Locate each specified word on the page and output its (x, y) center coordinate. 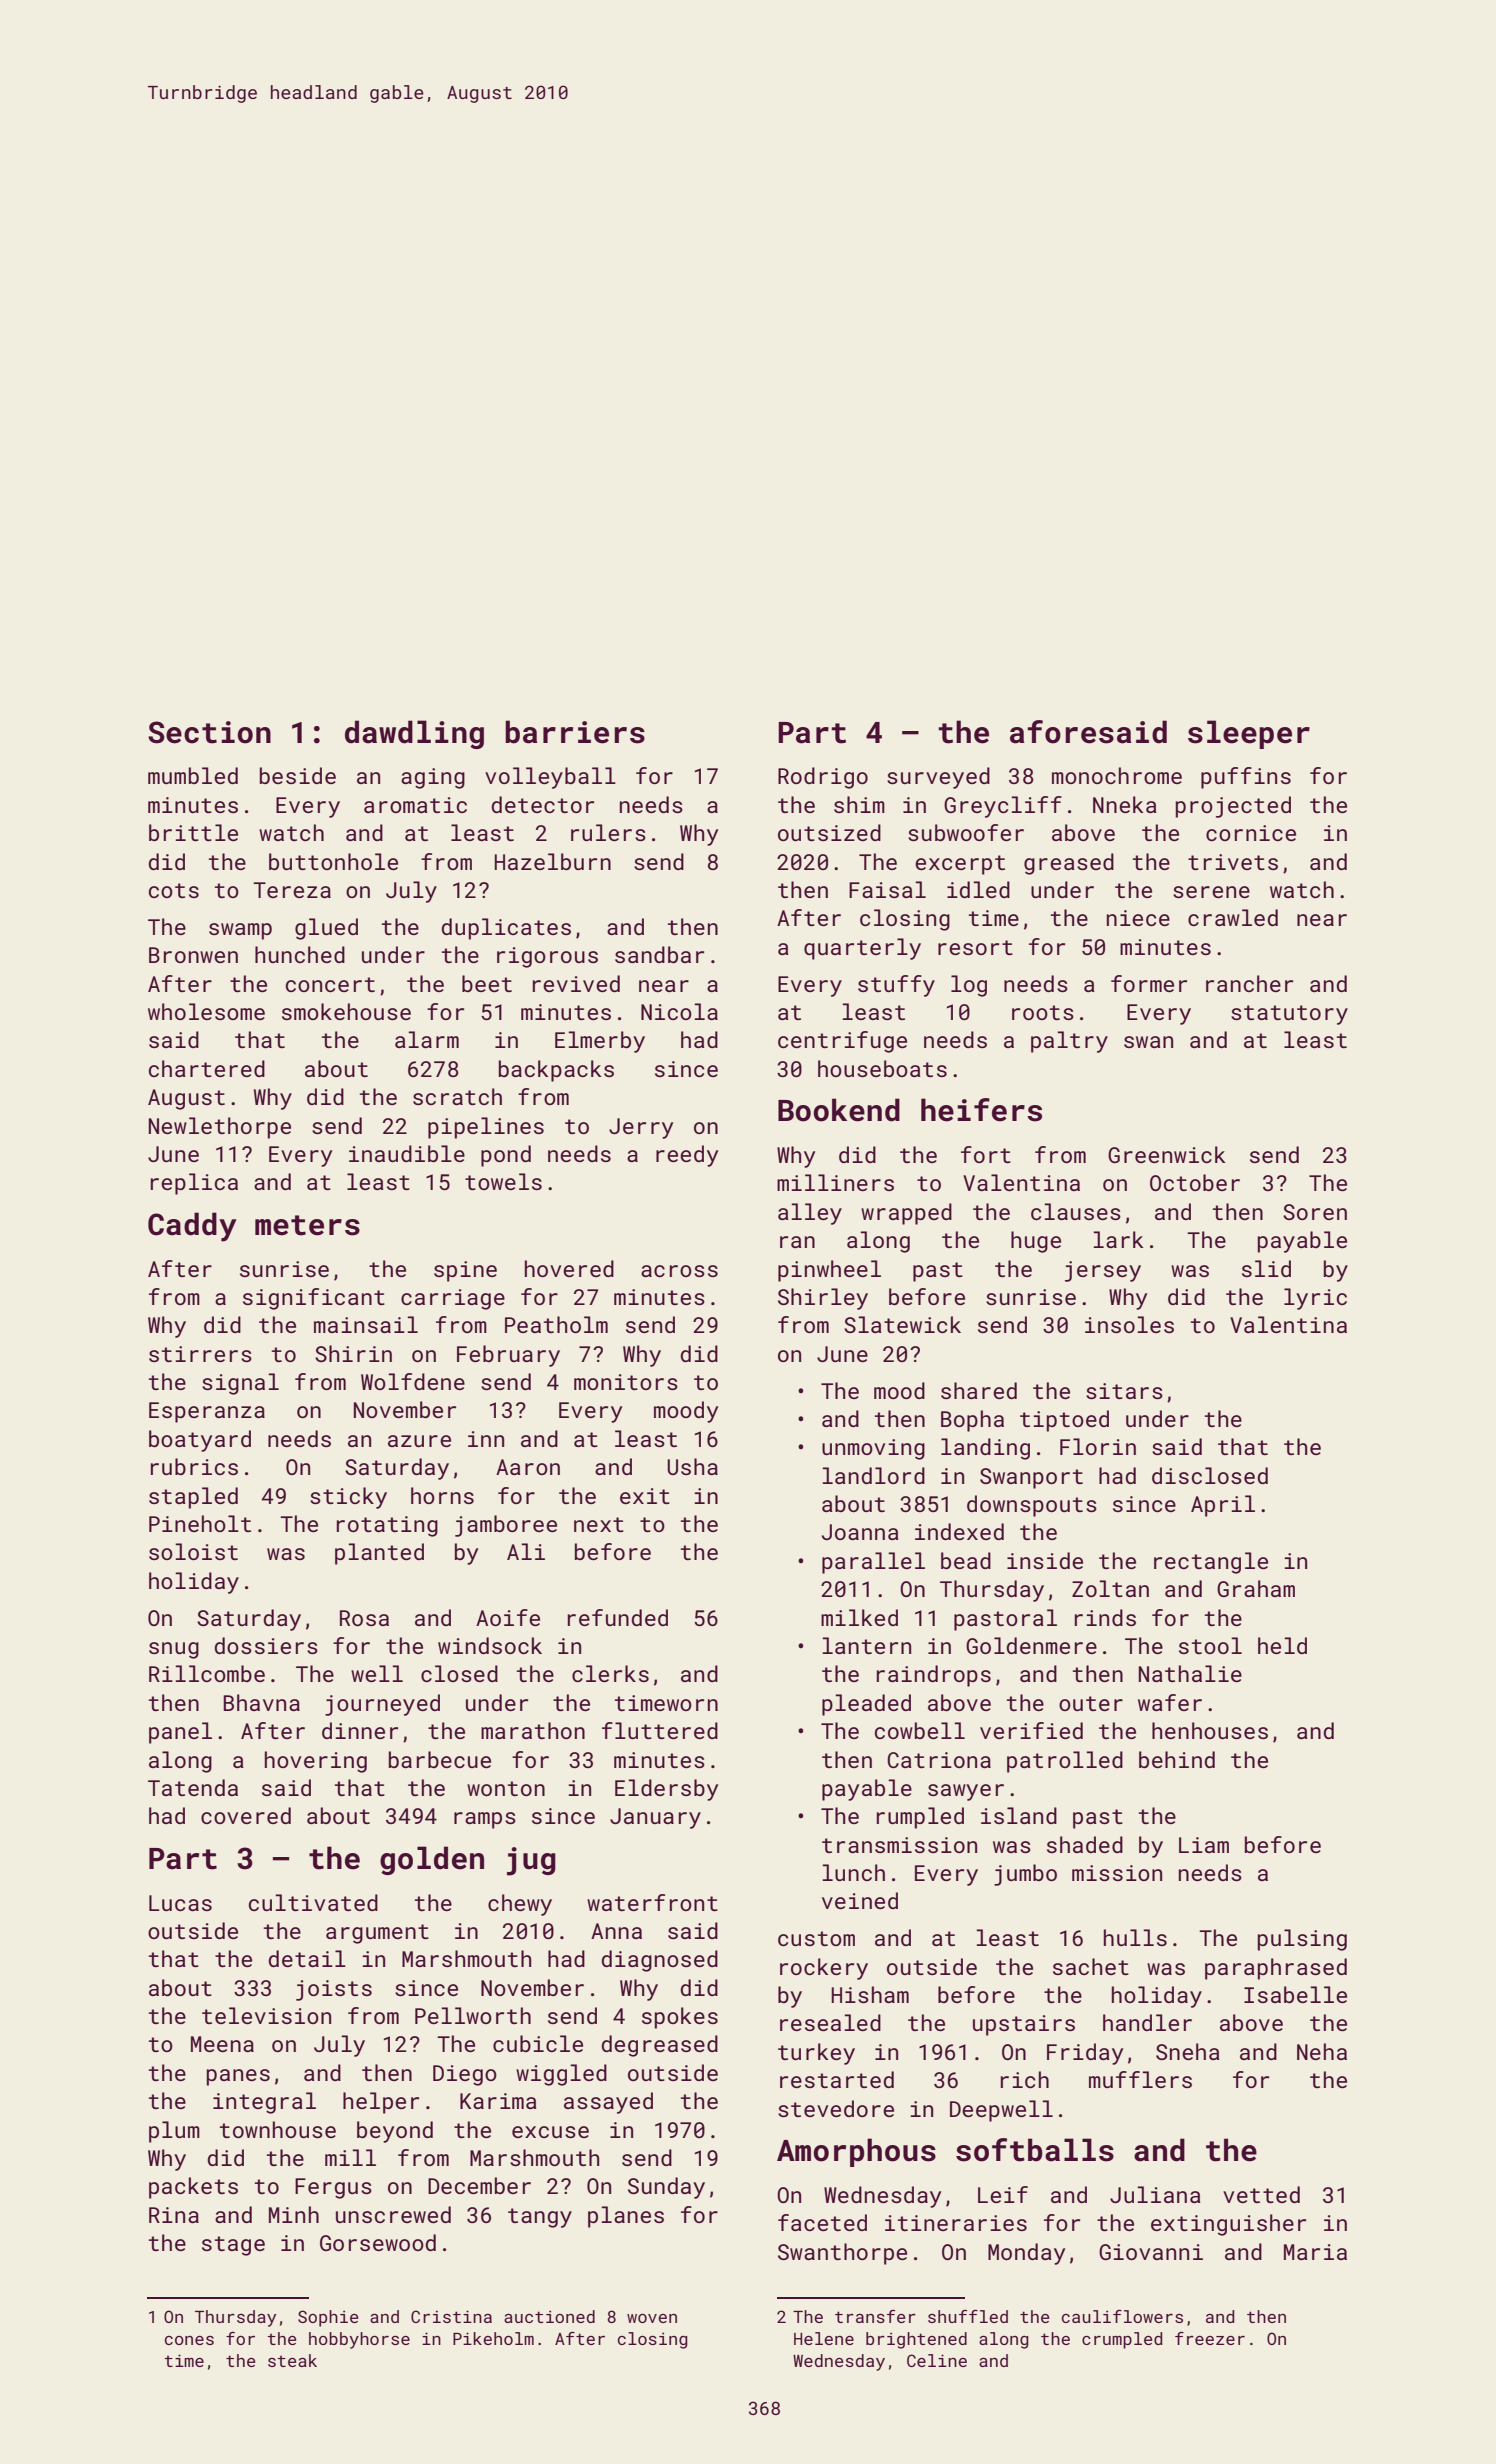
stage (233, 2246)
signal (240, 1384)
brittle (193, 832)
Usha (692, 1466)
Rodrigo (823, 778)
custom (816, 1938)
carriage (453, 1299)
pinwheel (829, 1271)
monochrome (1117, 775)
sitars (1124, 1391)
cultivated (313, 1902)
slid (1266, 1268)
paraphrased (1276, 1969)
